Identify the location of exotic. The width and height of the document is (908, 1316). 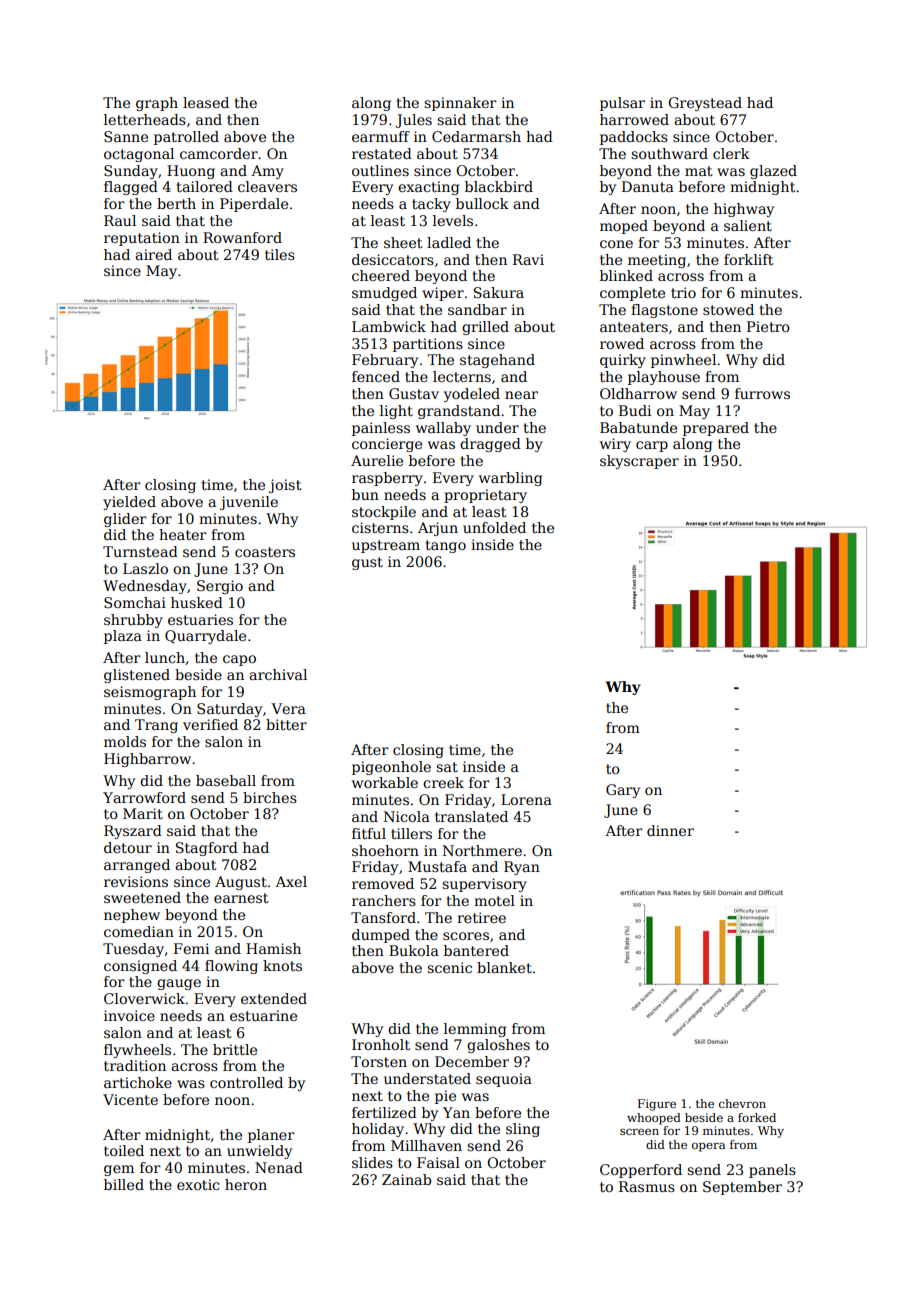
(198, 1184).
